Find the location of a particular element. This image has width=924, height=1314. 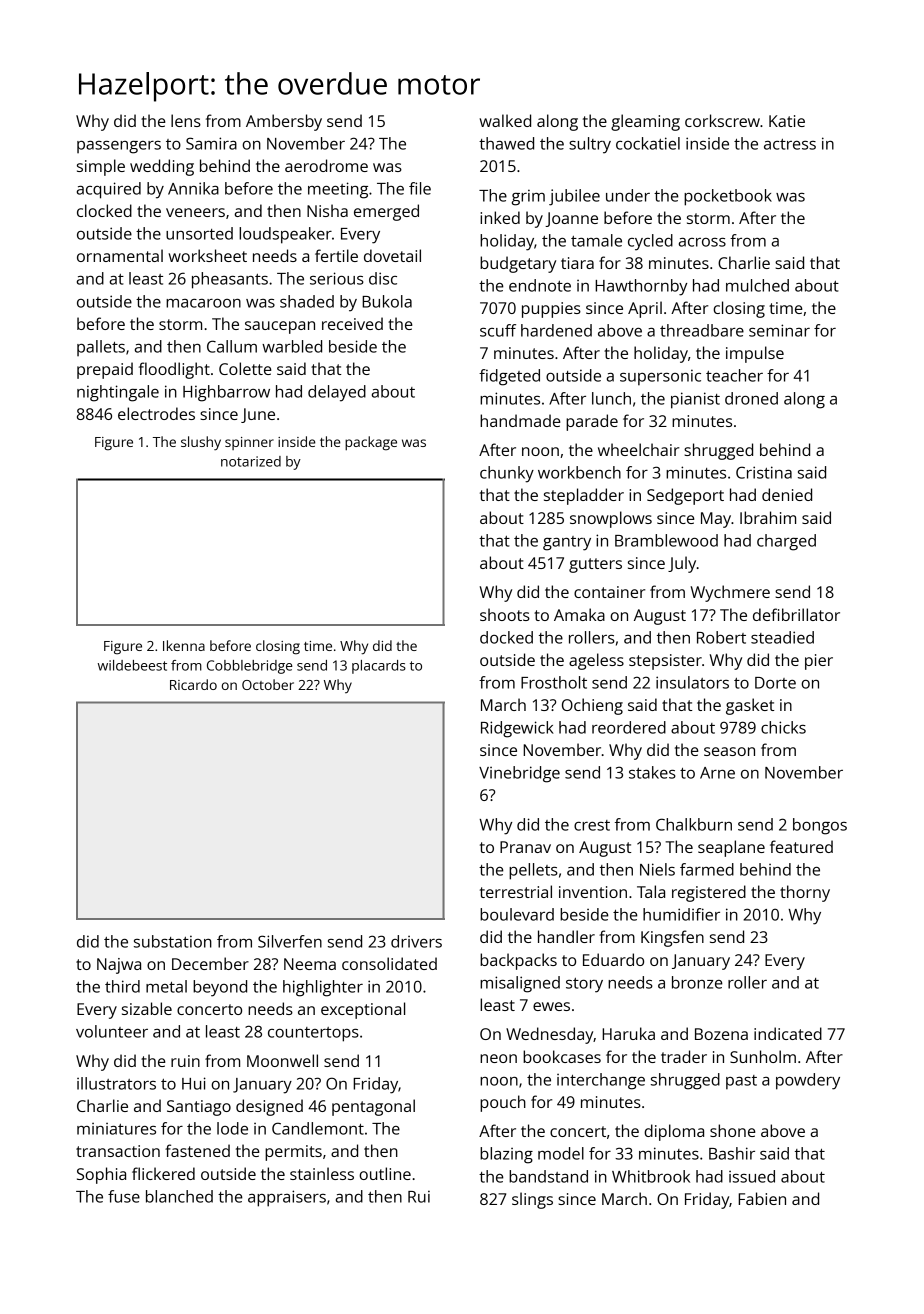

Amaka is located at coordinates (579, 614).
